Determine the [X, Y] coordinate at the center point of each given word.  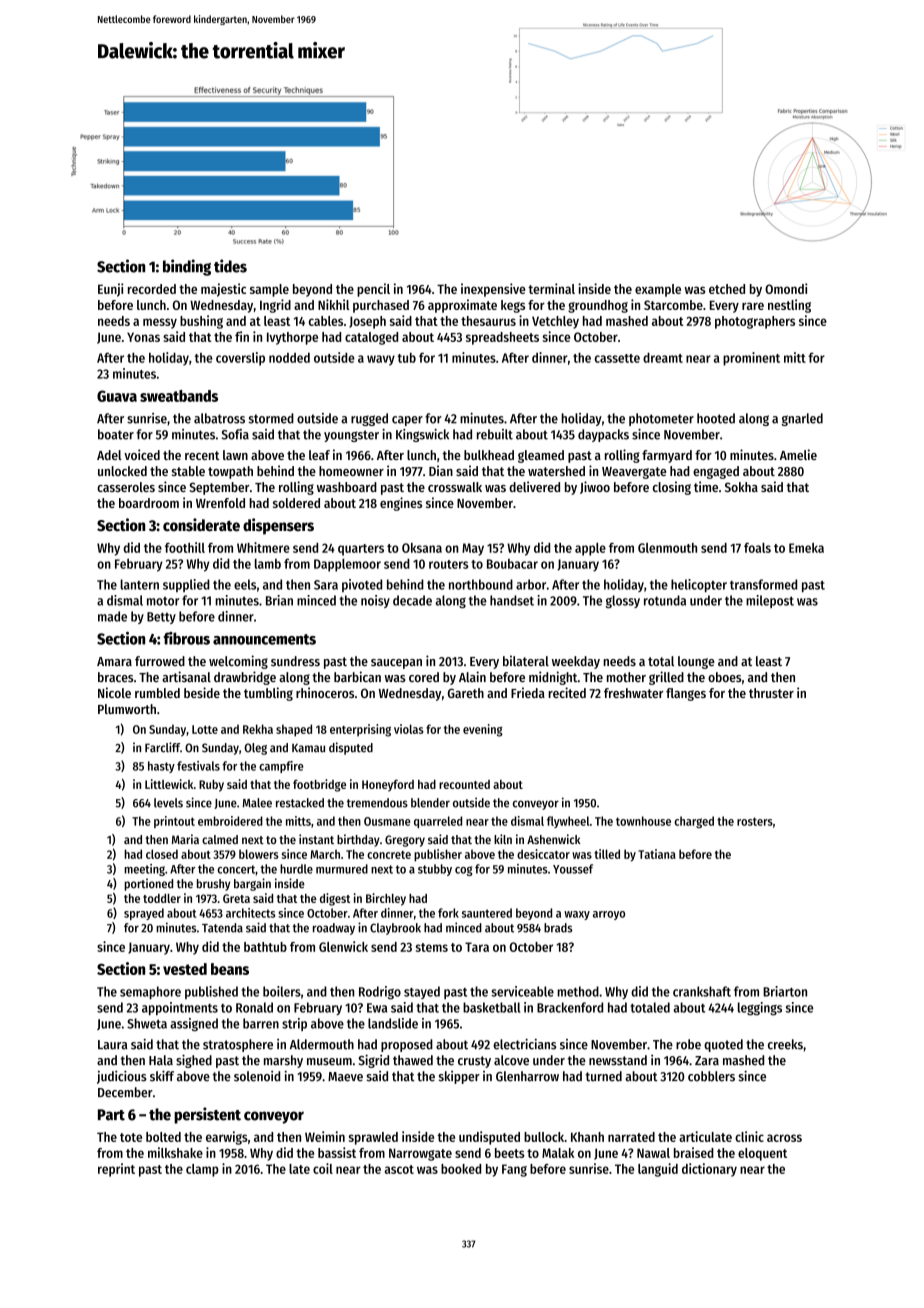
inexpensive [493, 290]
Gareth [466, 693]
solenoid [257, 1076]
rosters [755, 821]
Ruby [211, 786]
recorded [152, 289]
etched [727, 289]
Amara [114, 661]
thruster [771, 693]
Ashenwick [553, 839]
